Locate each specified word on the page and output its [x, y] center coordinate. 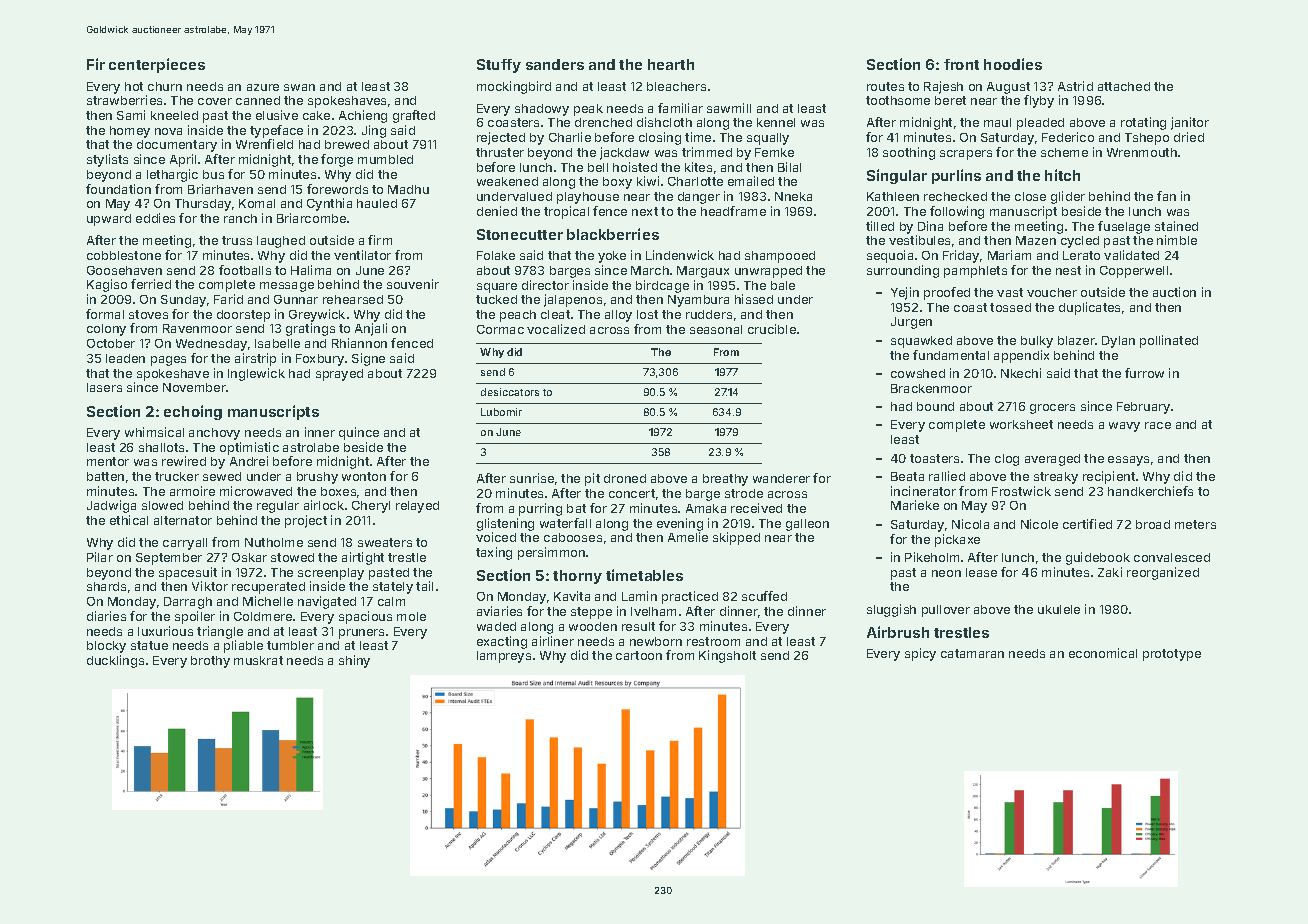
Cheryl [371, 507]
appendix [1021, 356]
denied [497, 211]
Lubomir [501, 412]
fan [1166, 196]
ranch [240, 218]
